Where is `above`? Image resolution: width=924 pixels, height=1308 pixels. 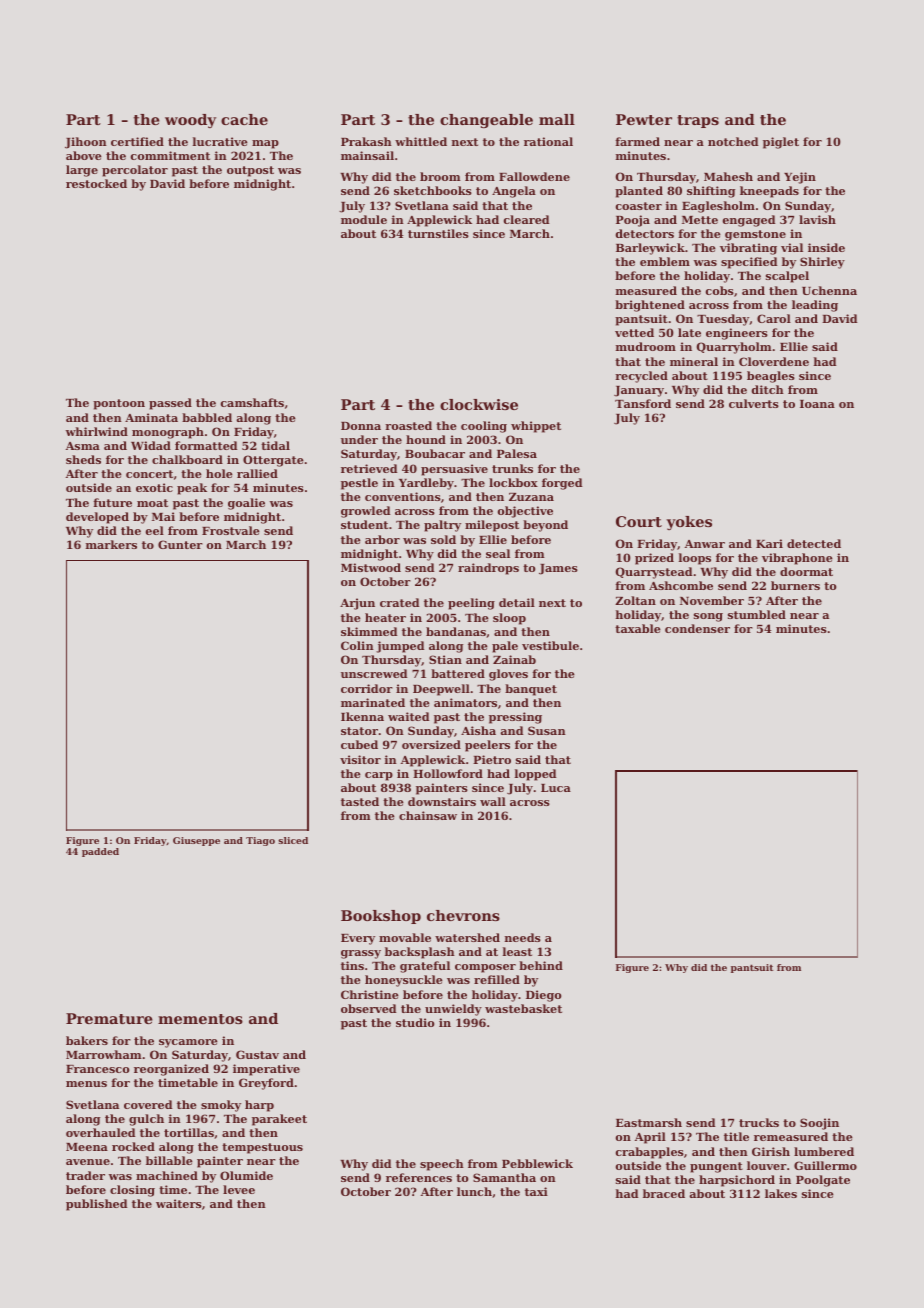
above is located at coordinates (84, 155).
